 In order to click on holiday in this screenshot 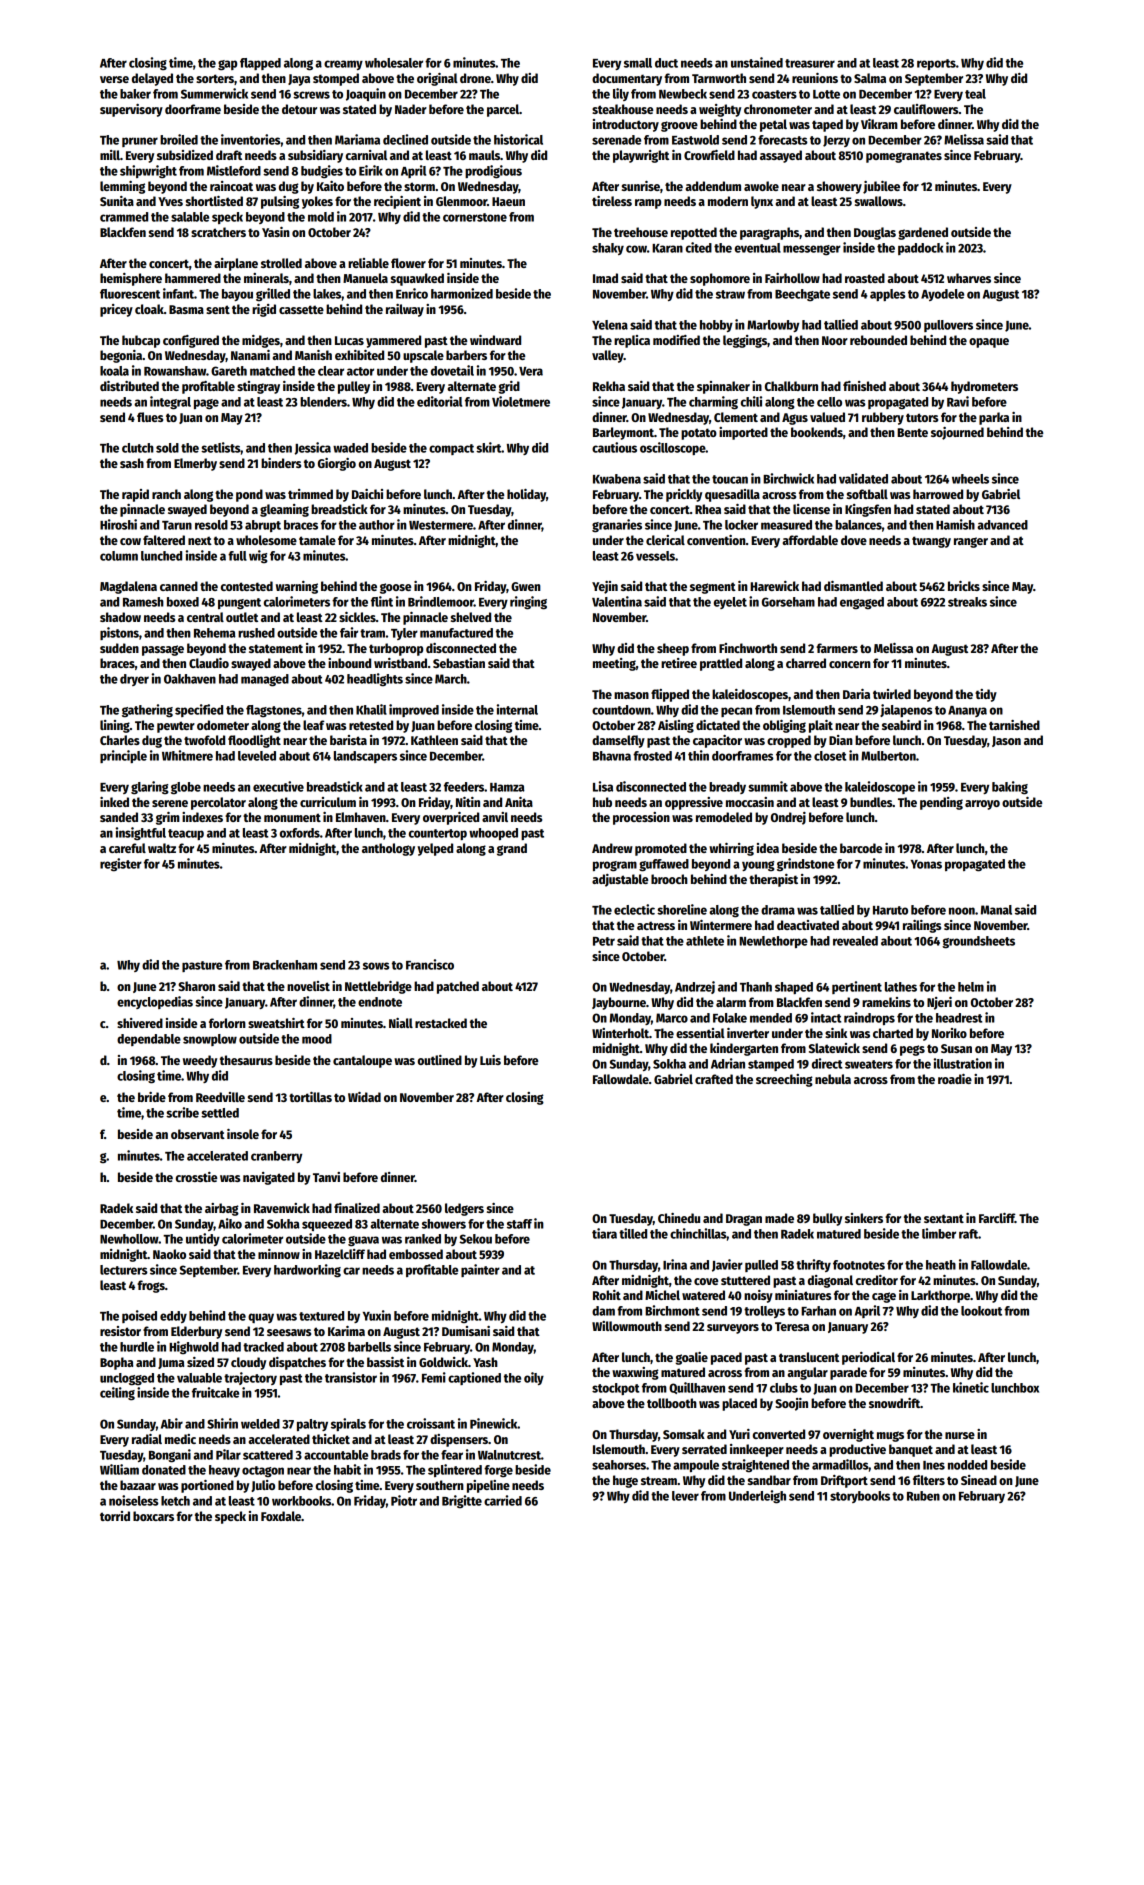, I will do `click(526, 495)`.
